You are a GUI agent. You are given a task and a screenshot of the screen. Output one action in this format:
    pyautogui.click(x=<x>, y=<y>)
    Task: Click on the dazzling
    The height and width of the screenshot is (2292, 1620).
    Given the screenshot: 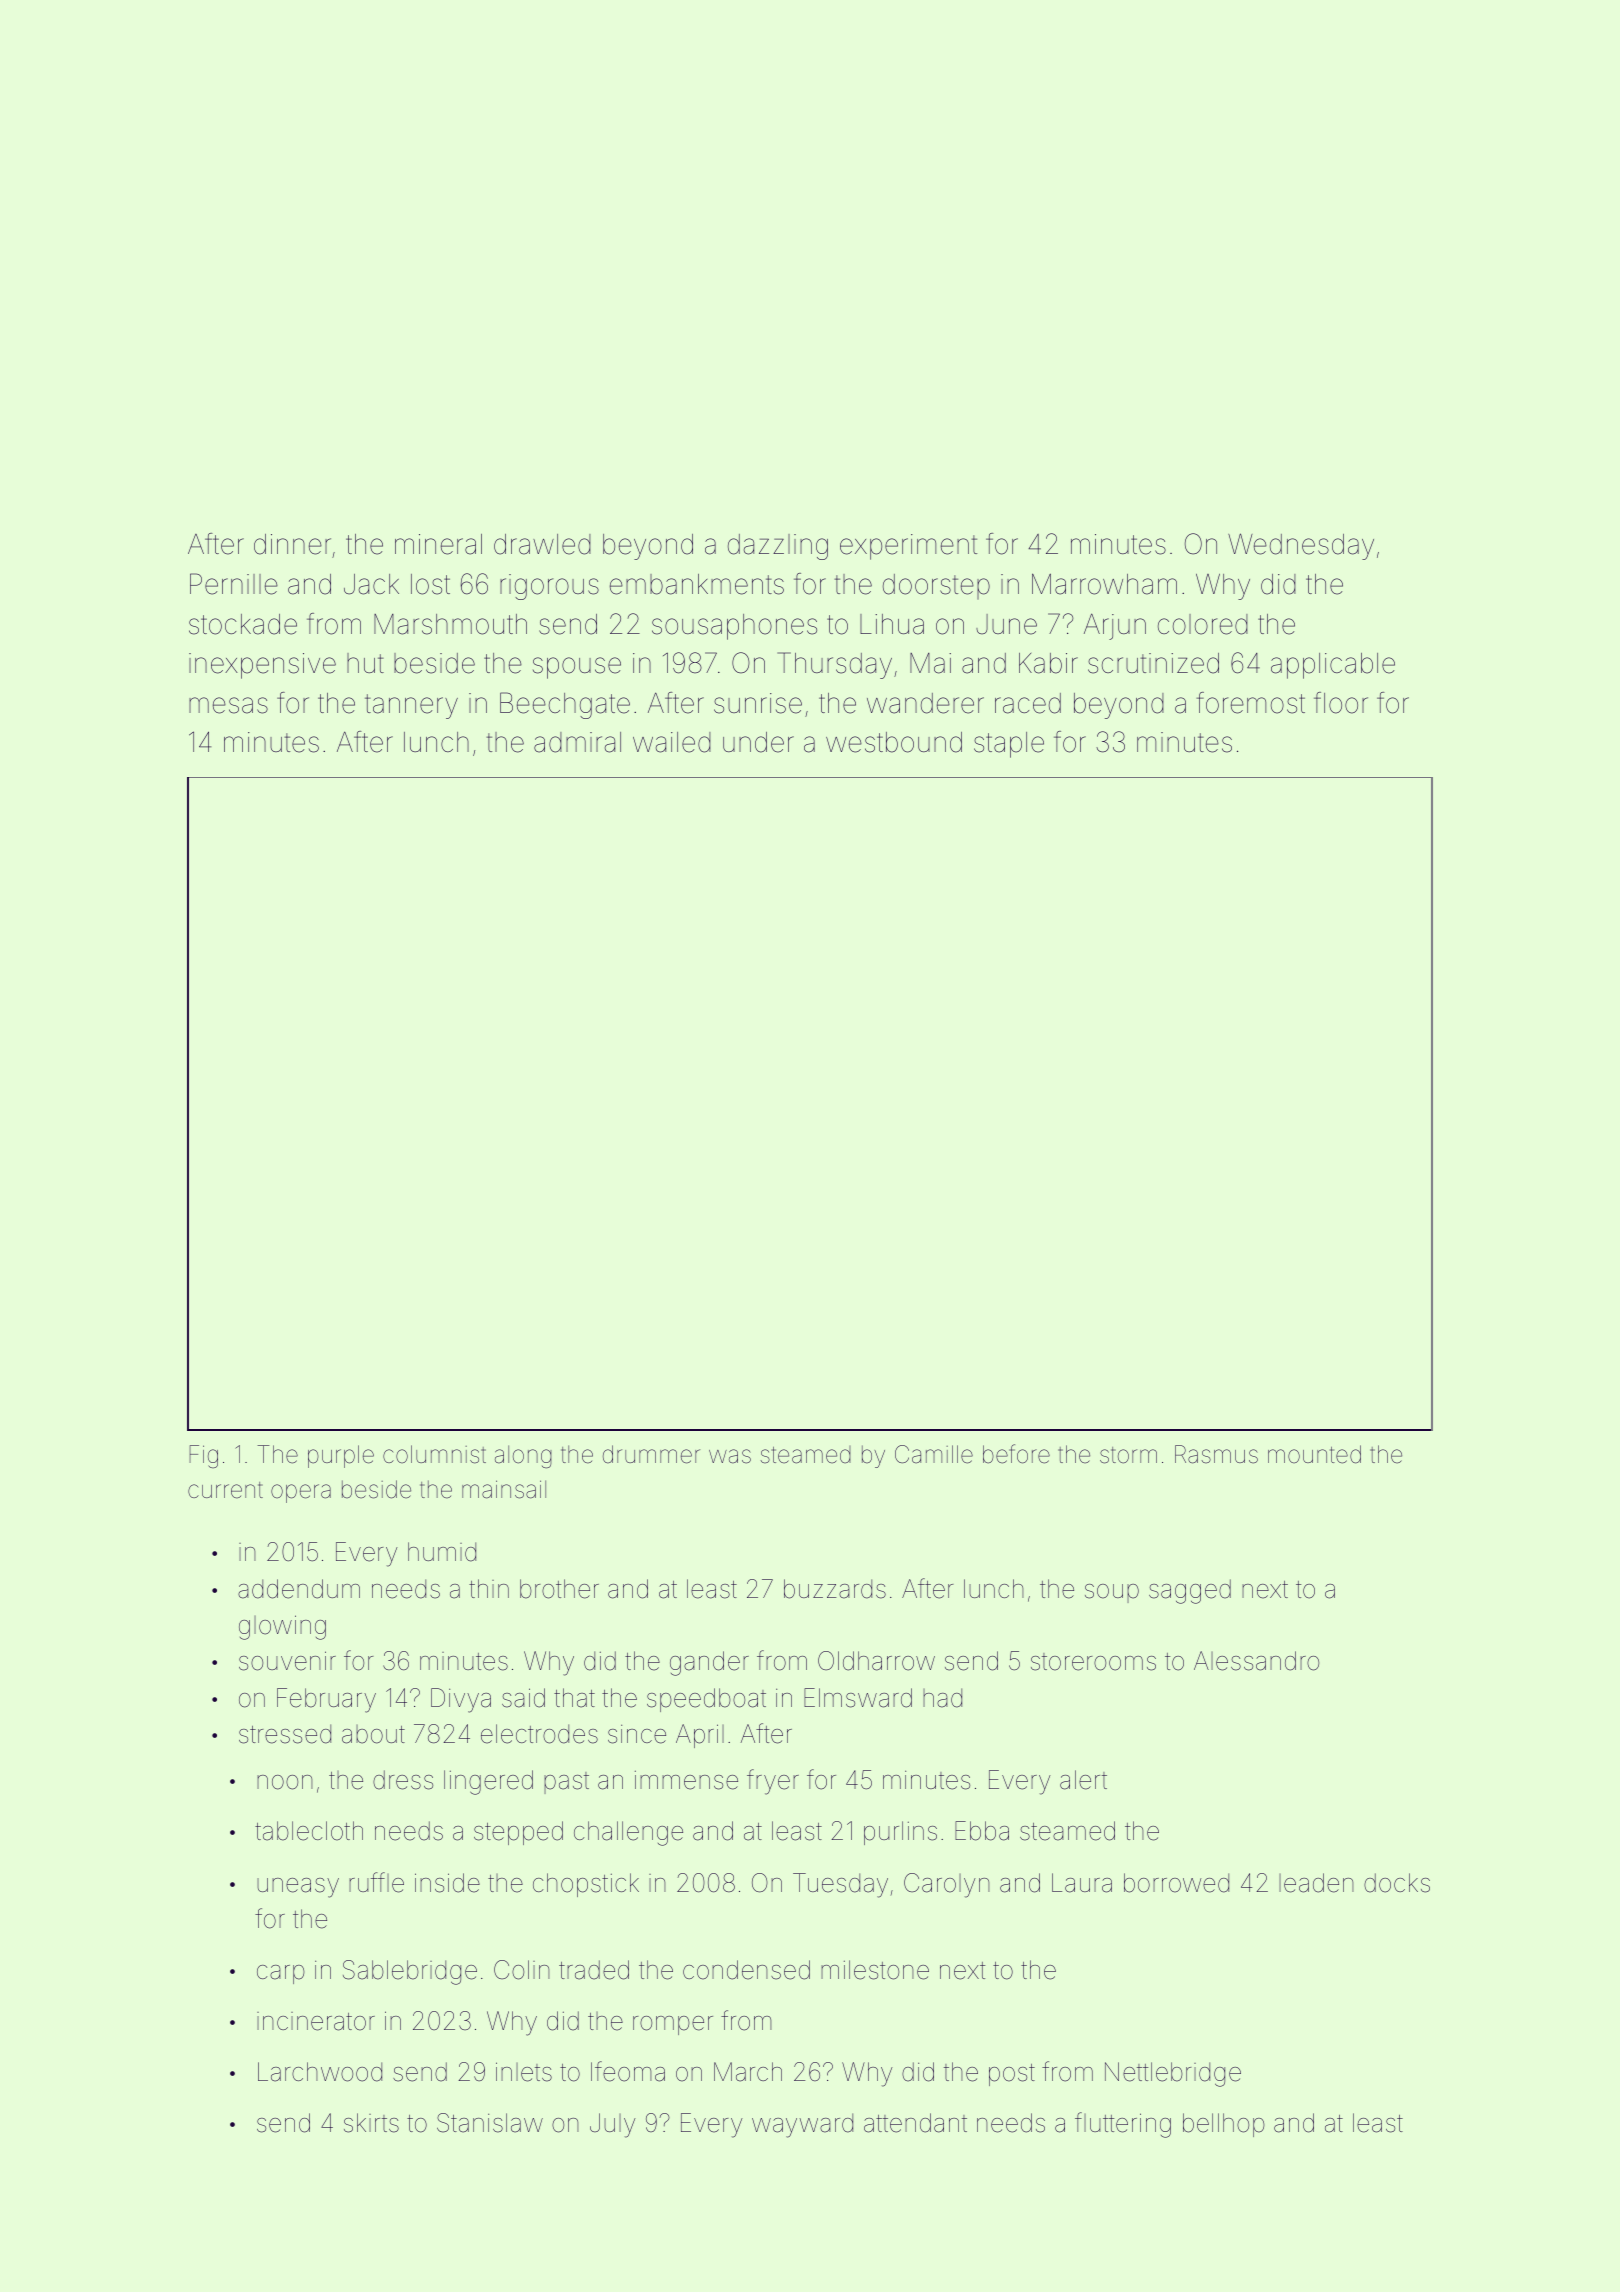 What is the action you would take?
    pyautogui.click(x=778, y=547)
